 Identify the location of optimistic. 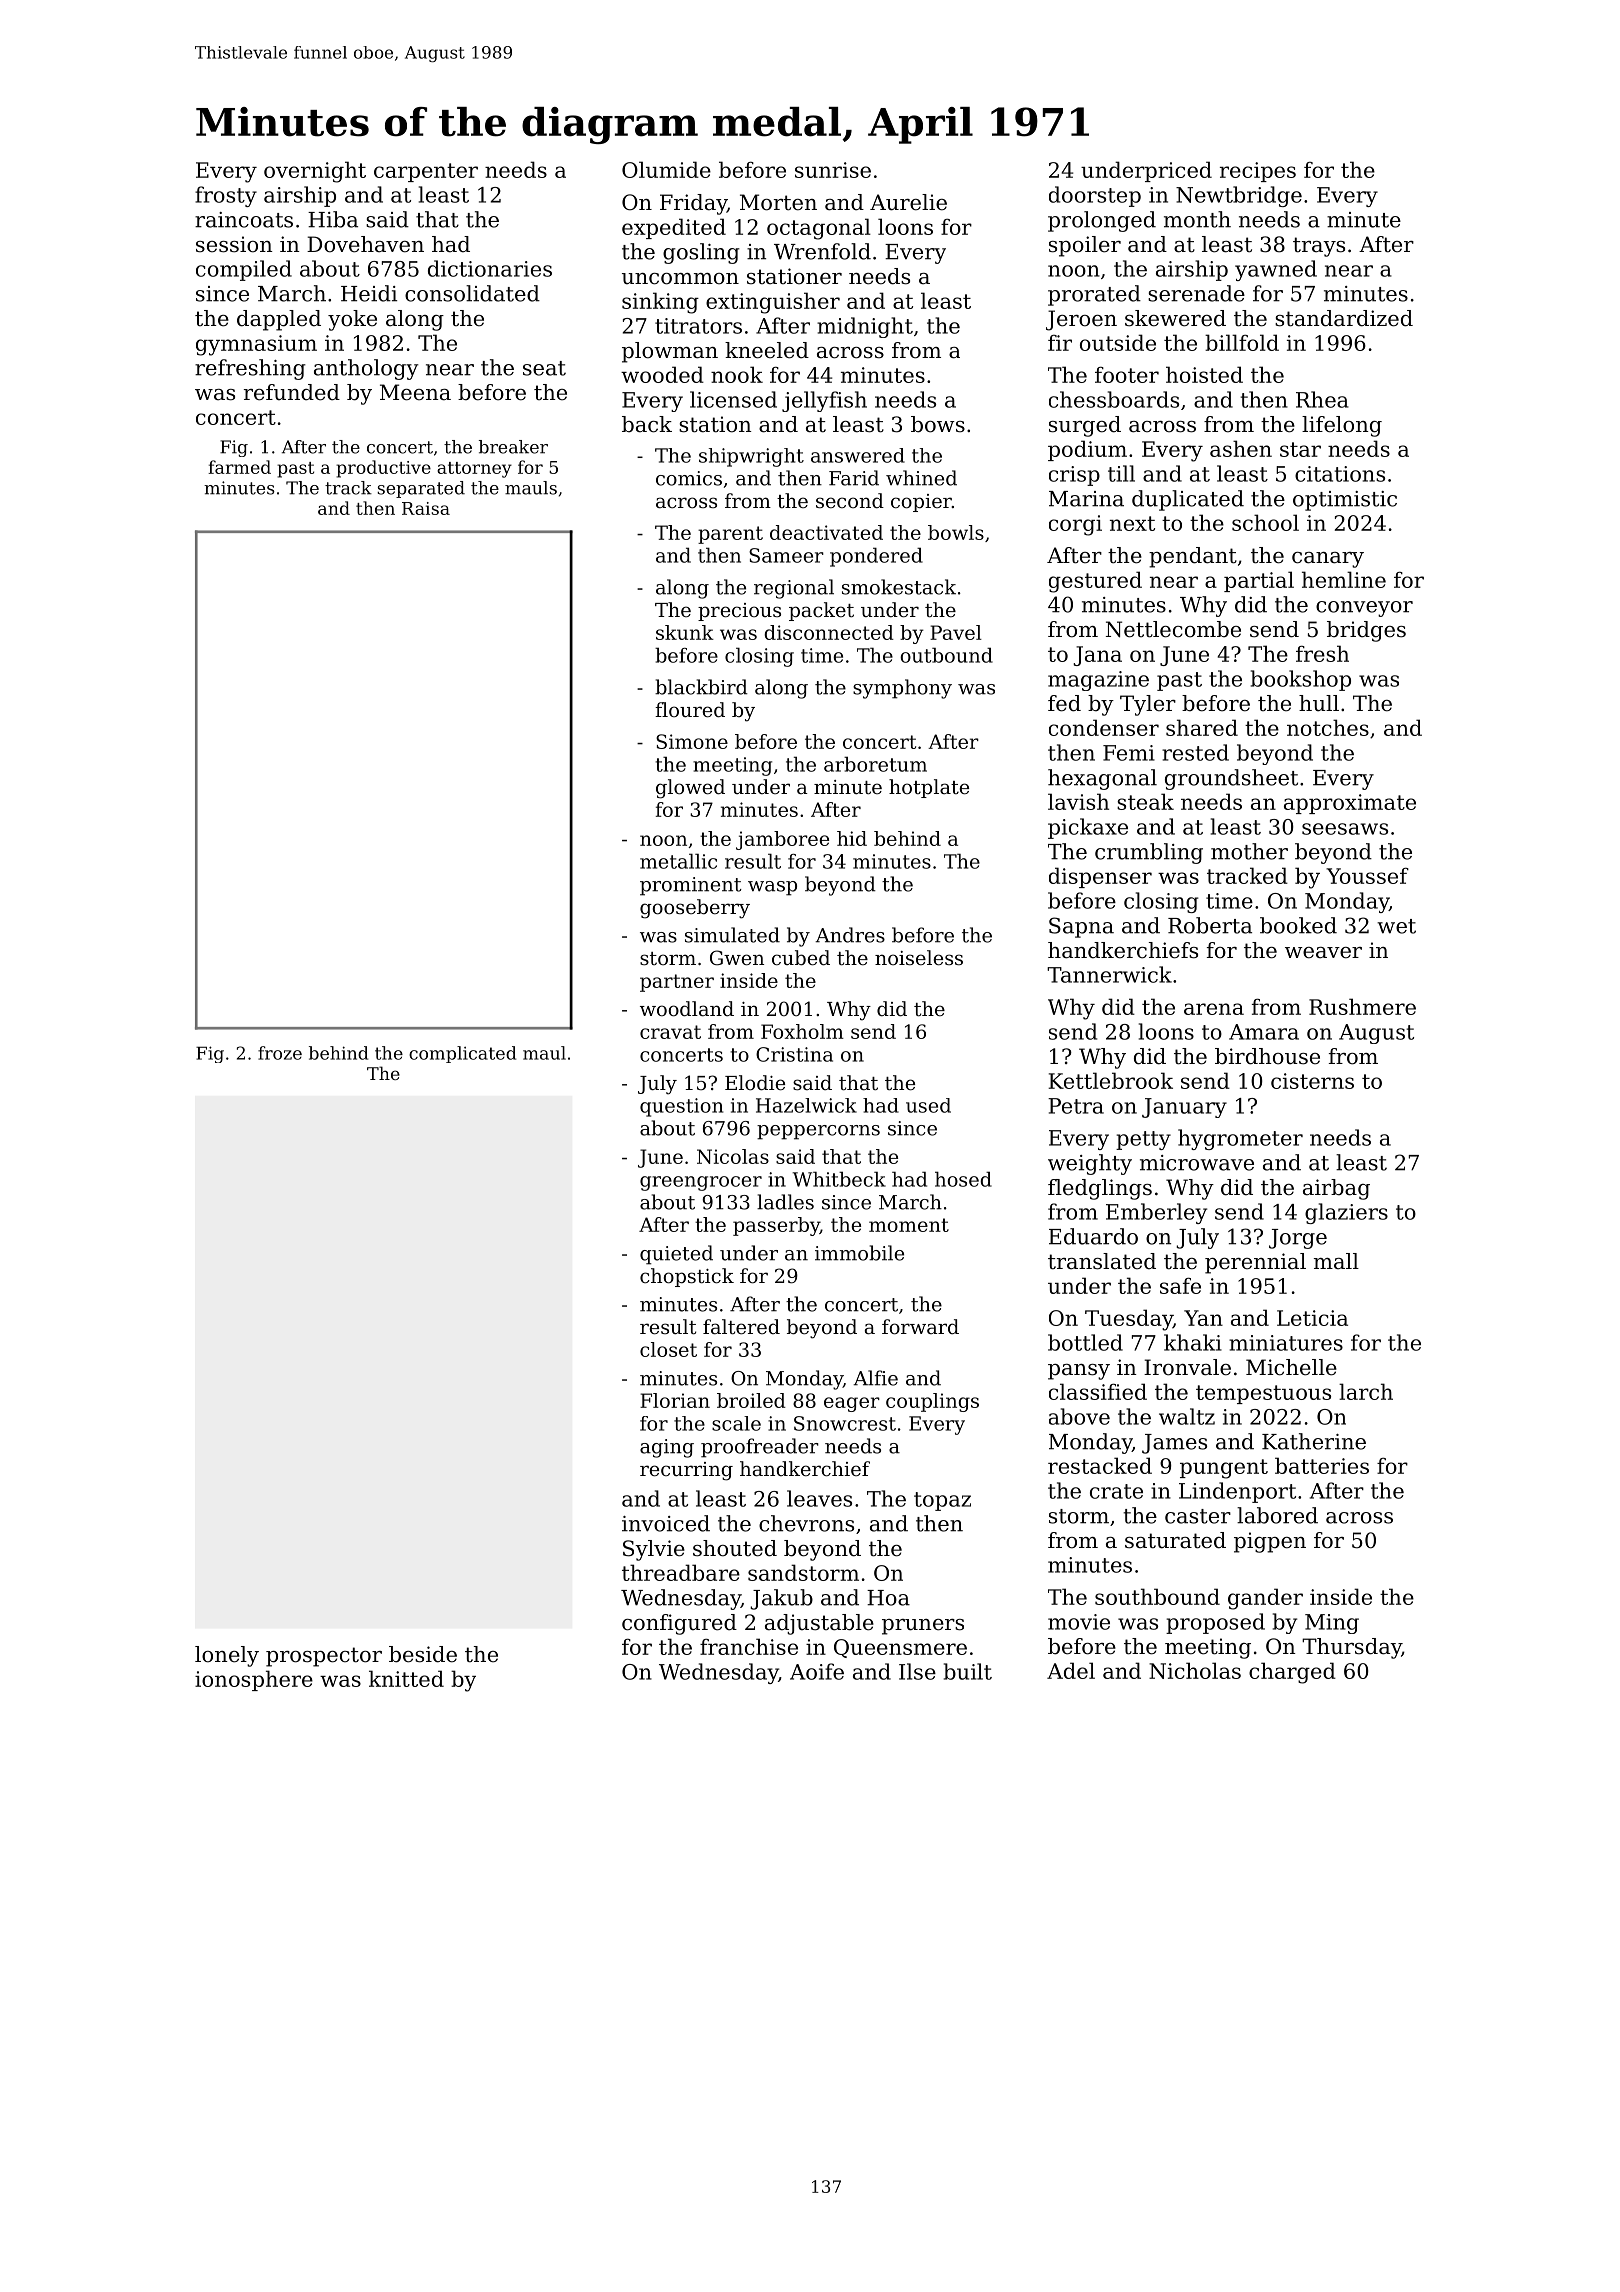
(1345, 501).
